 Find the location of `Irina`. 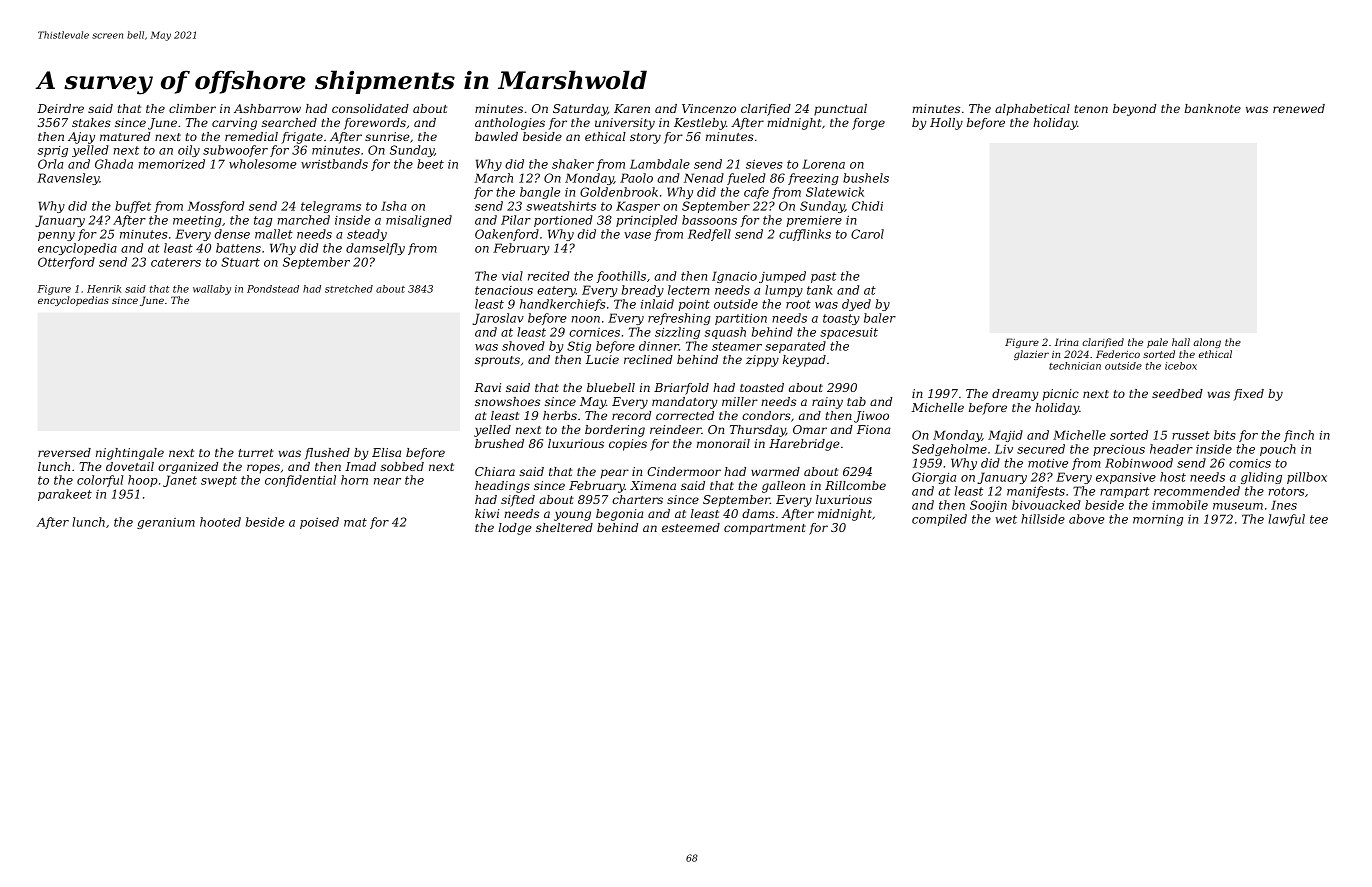

Irina is located at coordinates (1067, 342).
